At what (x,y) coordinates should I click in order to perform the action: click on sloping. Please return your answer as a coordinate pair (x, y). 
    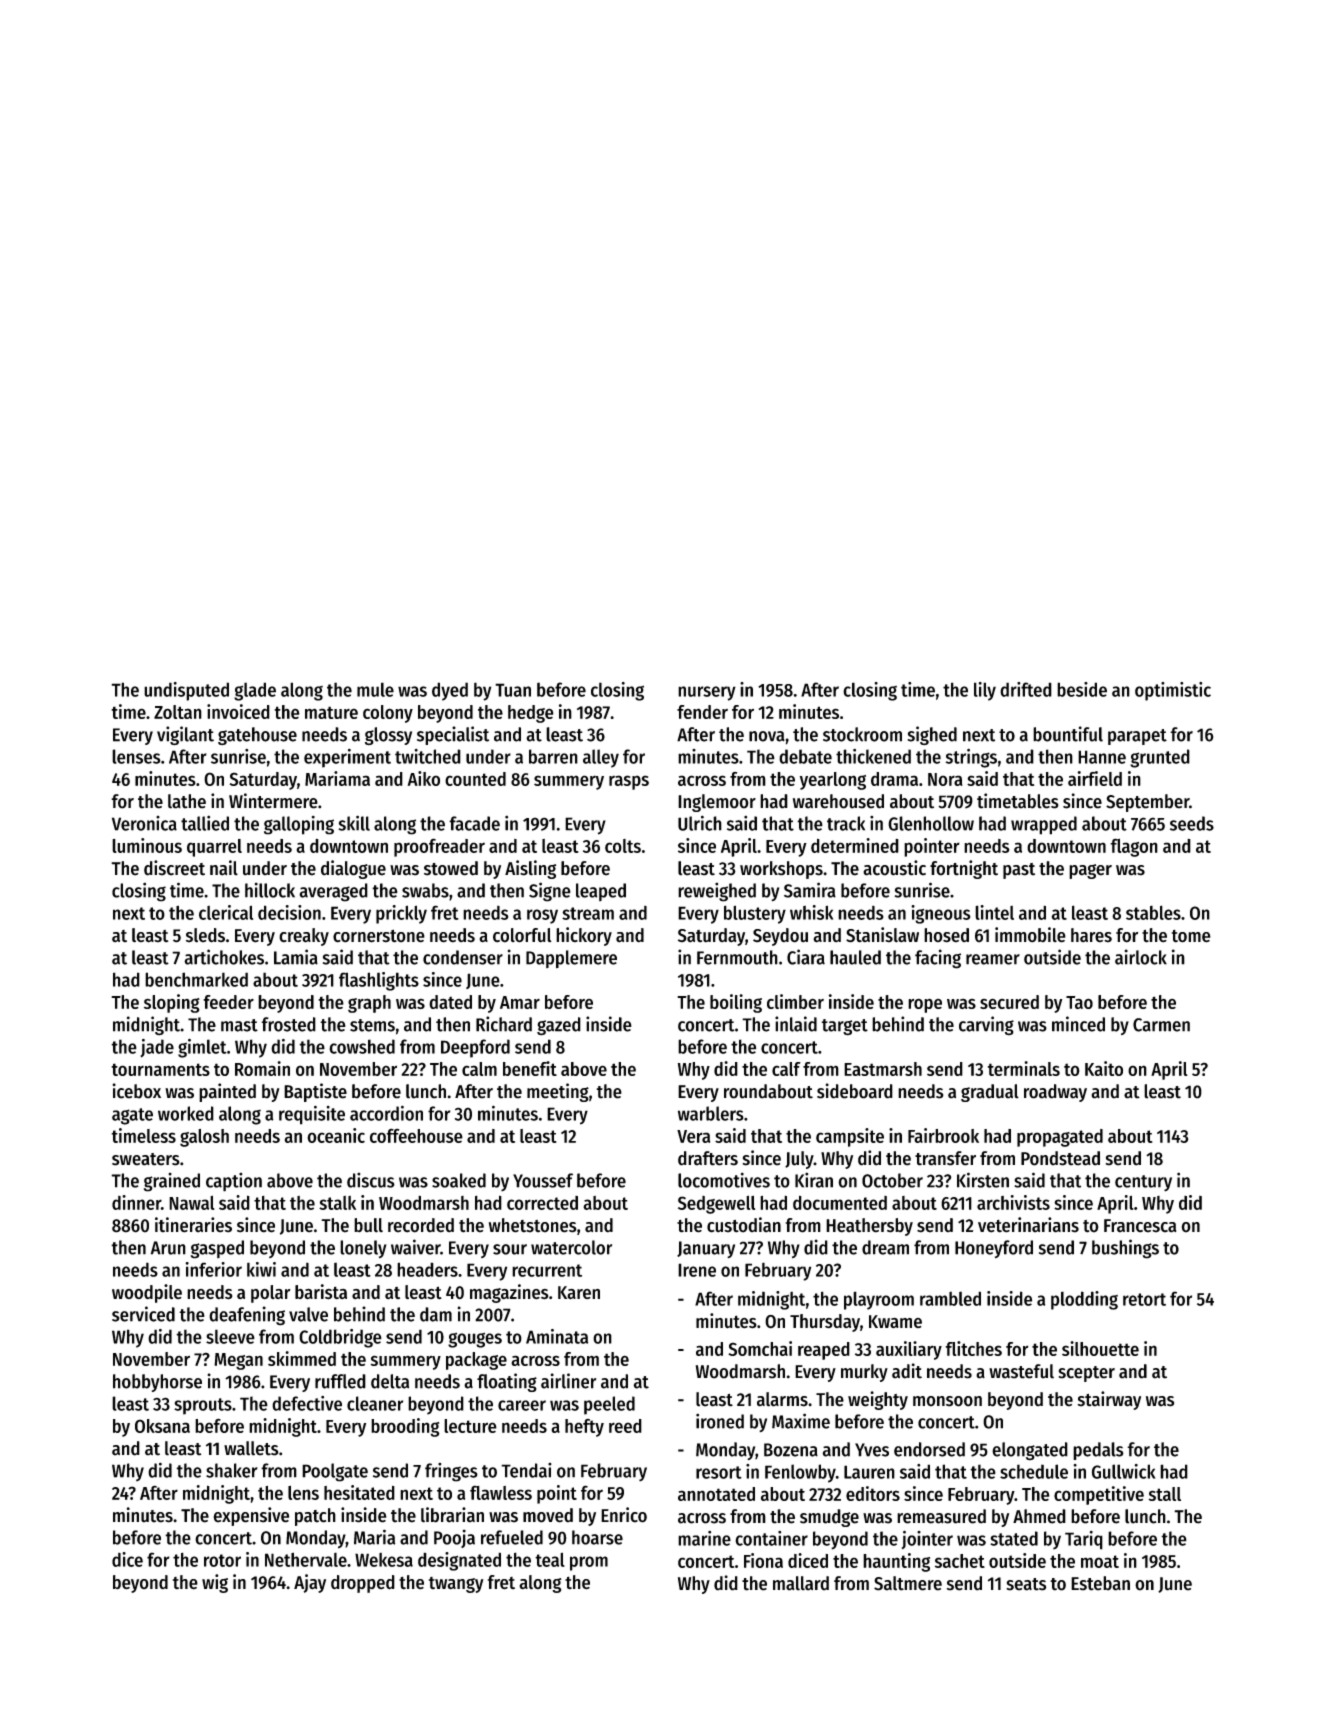
    Looking at the image, I should click on (172, 1003).
